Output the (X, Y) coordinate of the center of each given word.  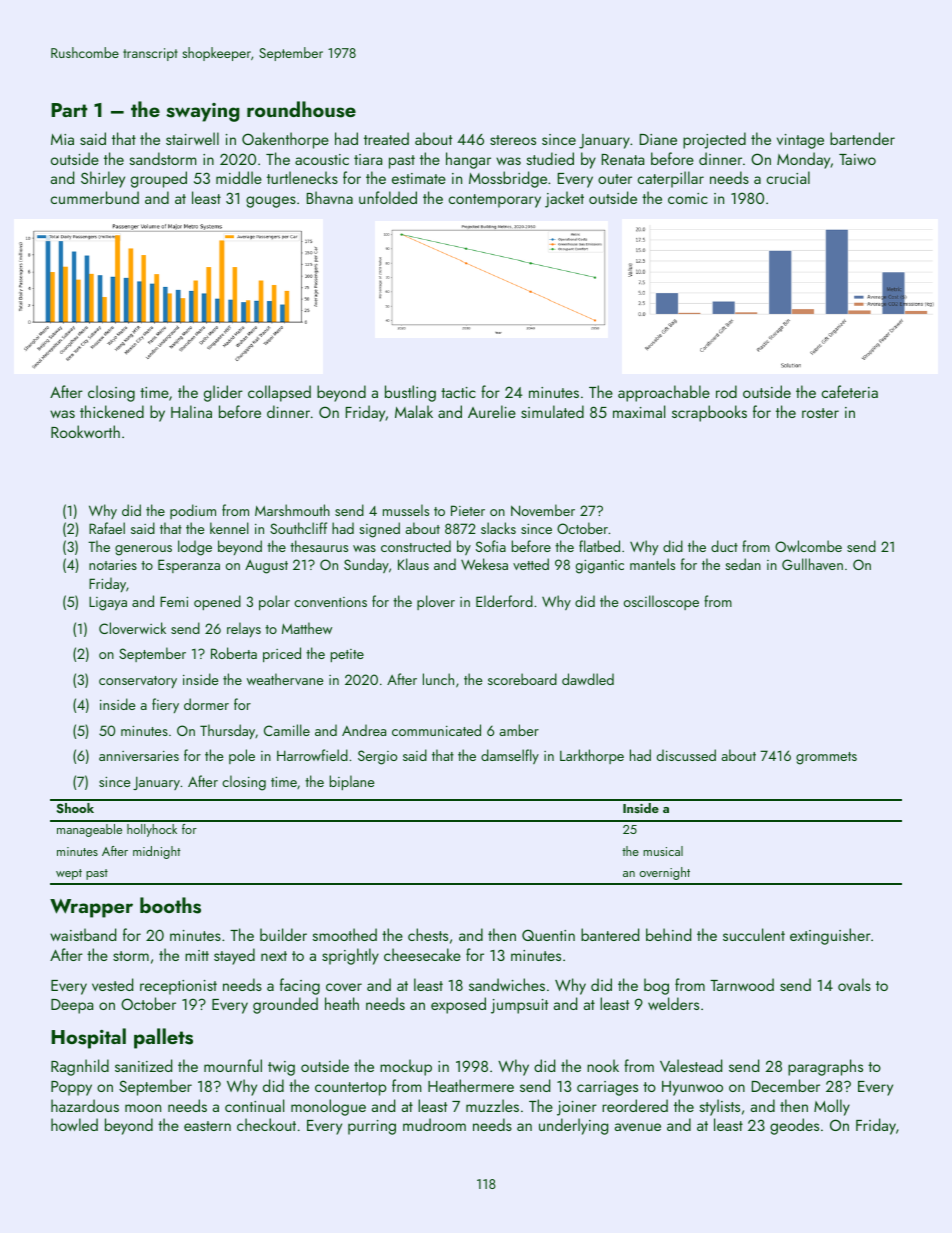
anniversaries (139, 756)
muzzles (492, 1105)
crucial (788, 177)
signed (379, 530)
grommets (826, 758)
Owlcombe (808, 546)
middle (239, 177)
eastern (207, 1126)
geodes (794, 1126)
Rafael (107, 528)
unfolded (388, 197)
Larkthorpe (592, 756)
